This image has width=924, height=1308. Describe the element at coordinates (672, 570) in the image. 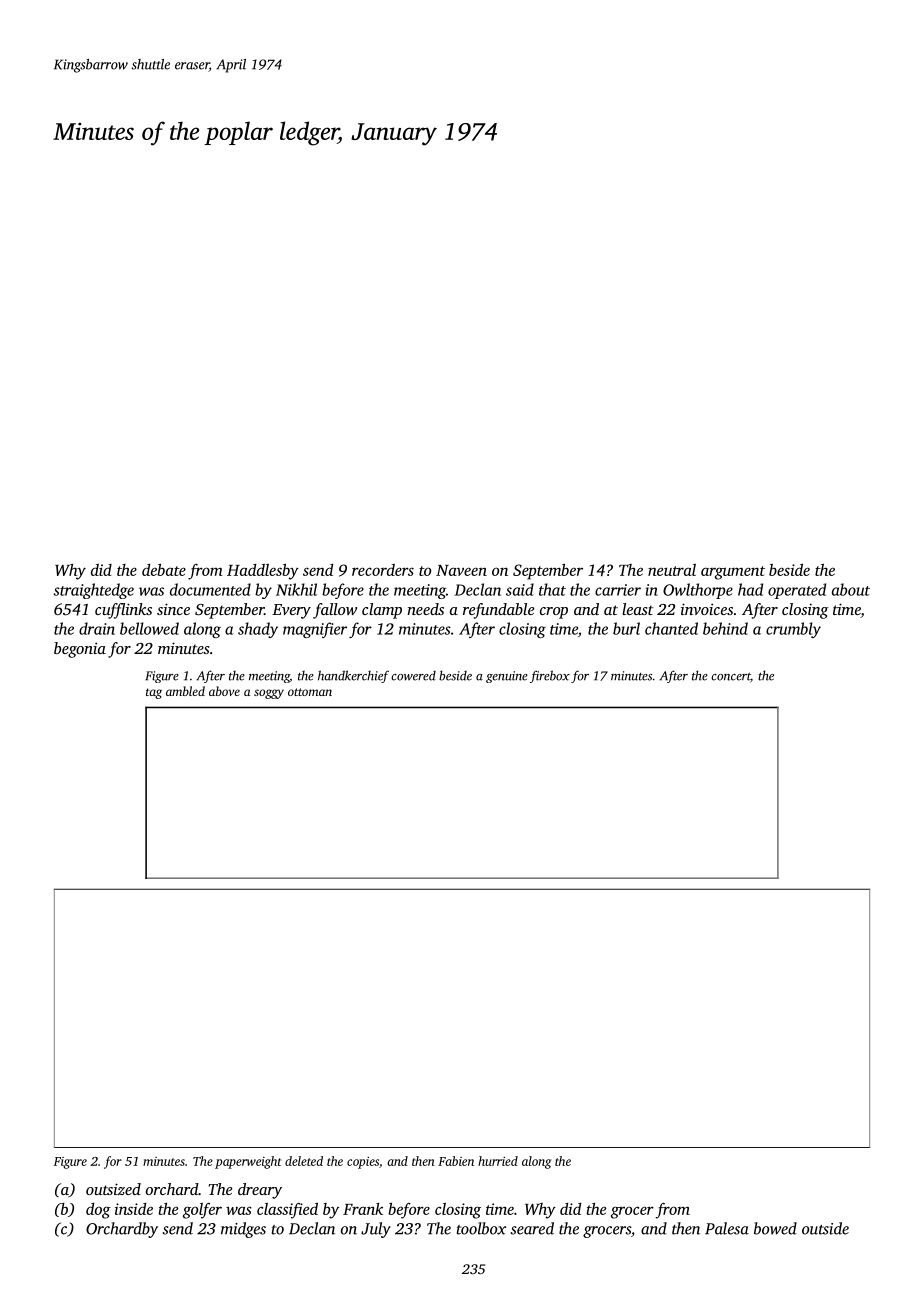

I see `neutral` at that location.
